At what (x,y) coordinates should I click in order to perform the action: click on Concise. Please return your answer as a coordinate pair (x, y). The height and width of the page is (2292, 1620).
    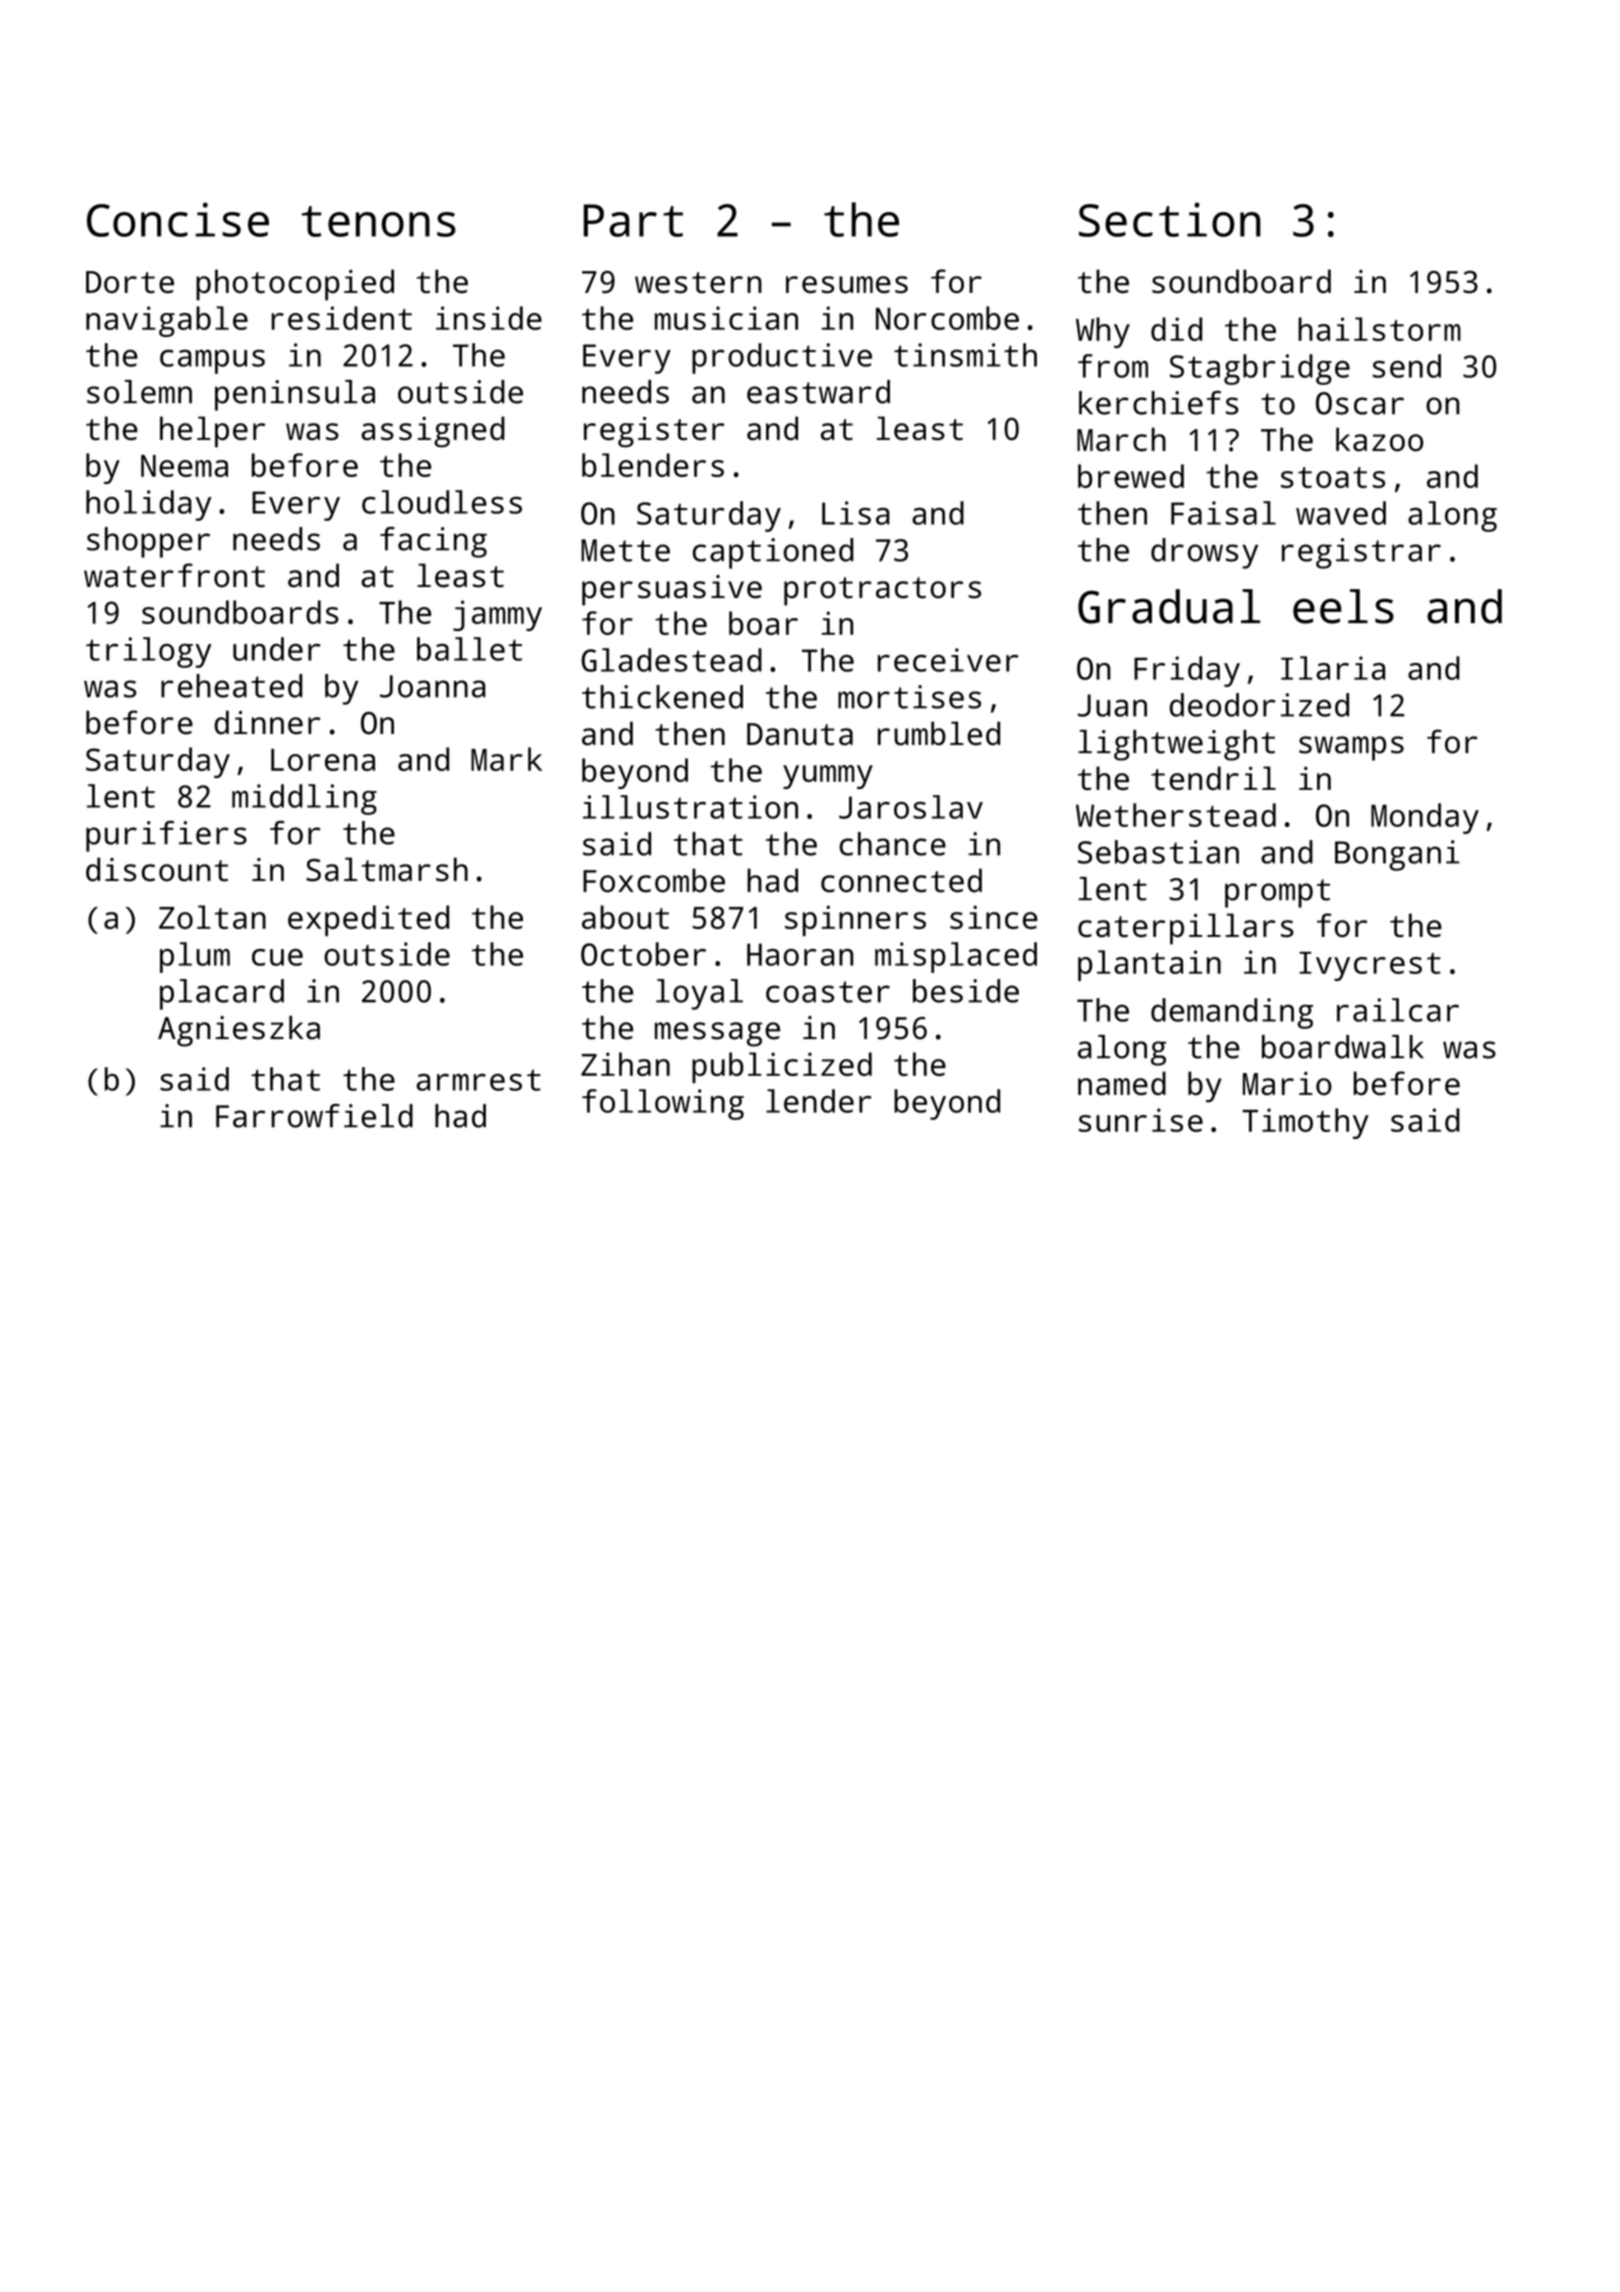
    Looking at the image, I should click on (178, 219).
